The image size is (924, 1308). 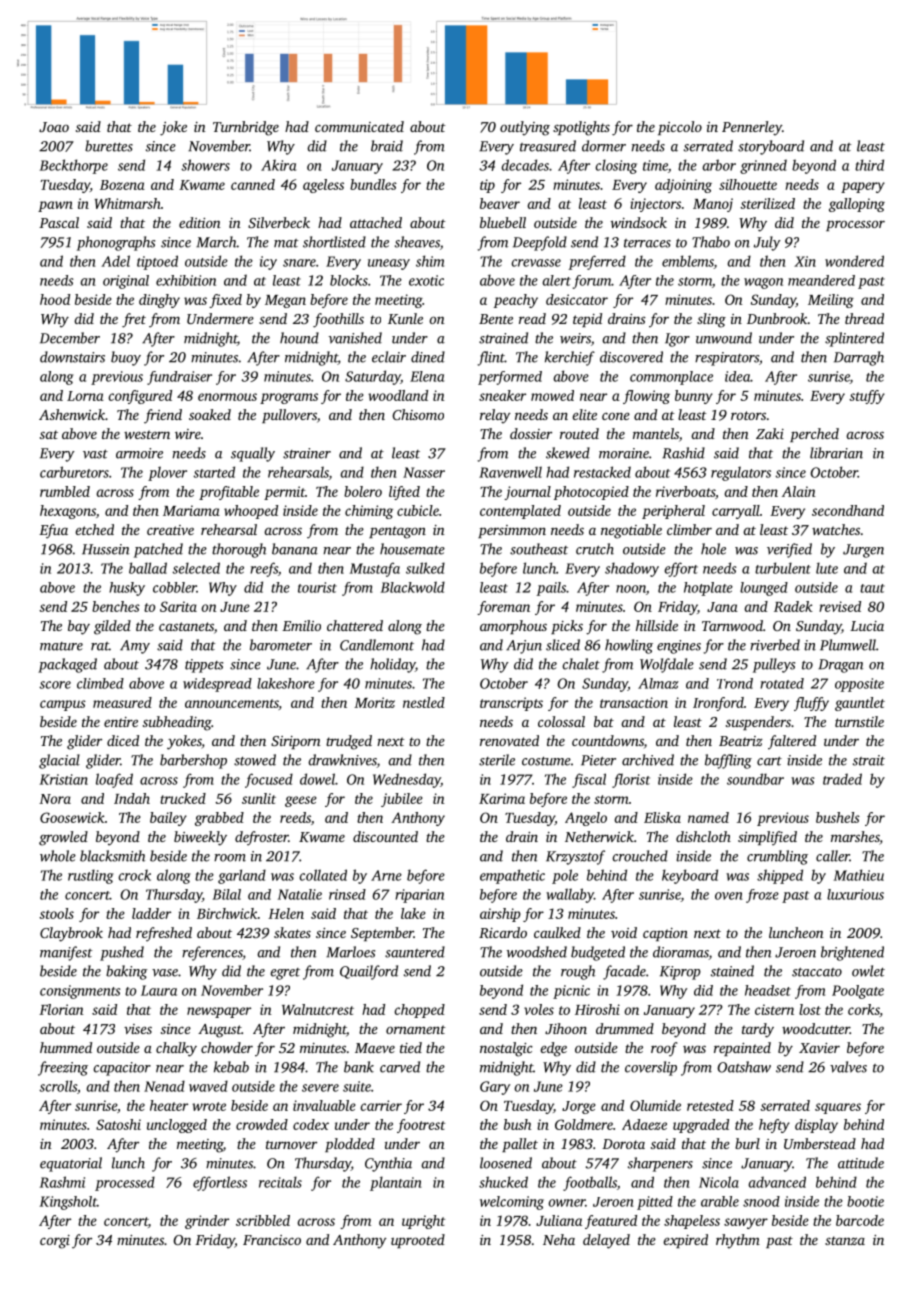 I want to click on Xin, so click(x=805, y=261).
